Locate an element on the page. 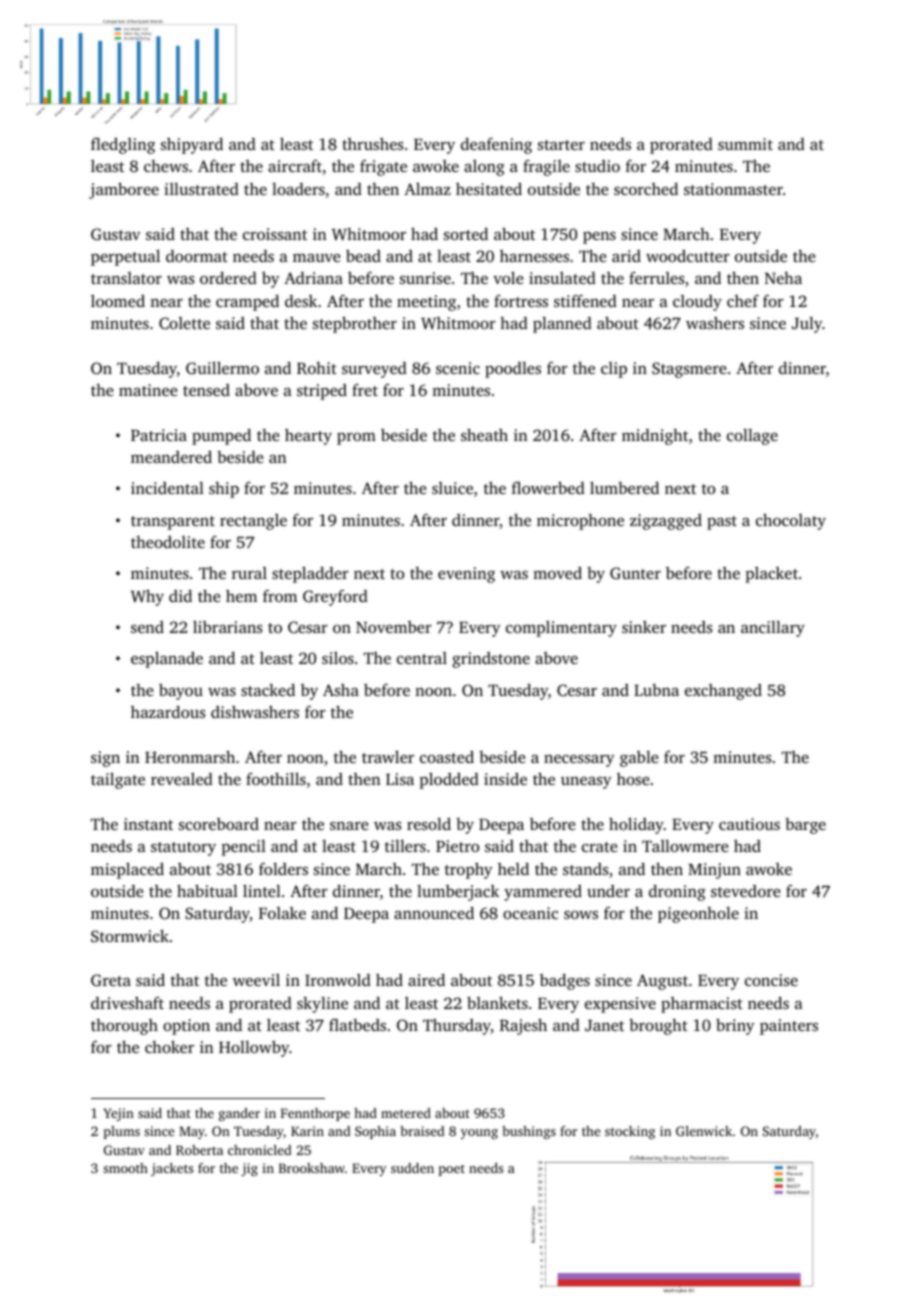  stationmaster is located at coordinates (733, 189).
